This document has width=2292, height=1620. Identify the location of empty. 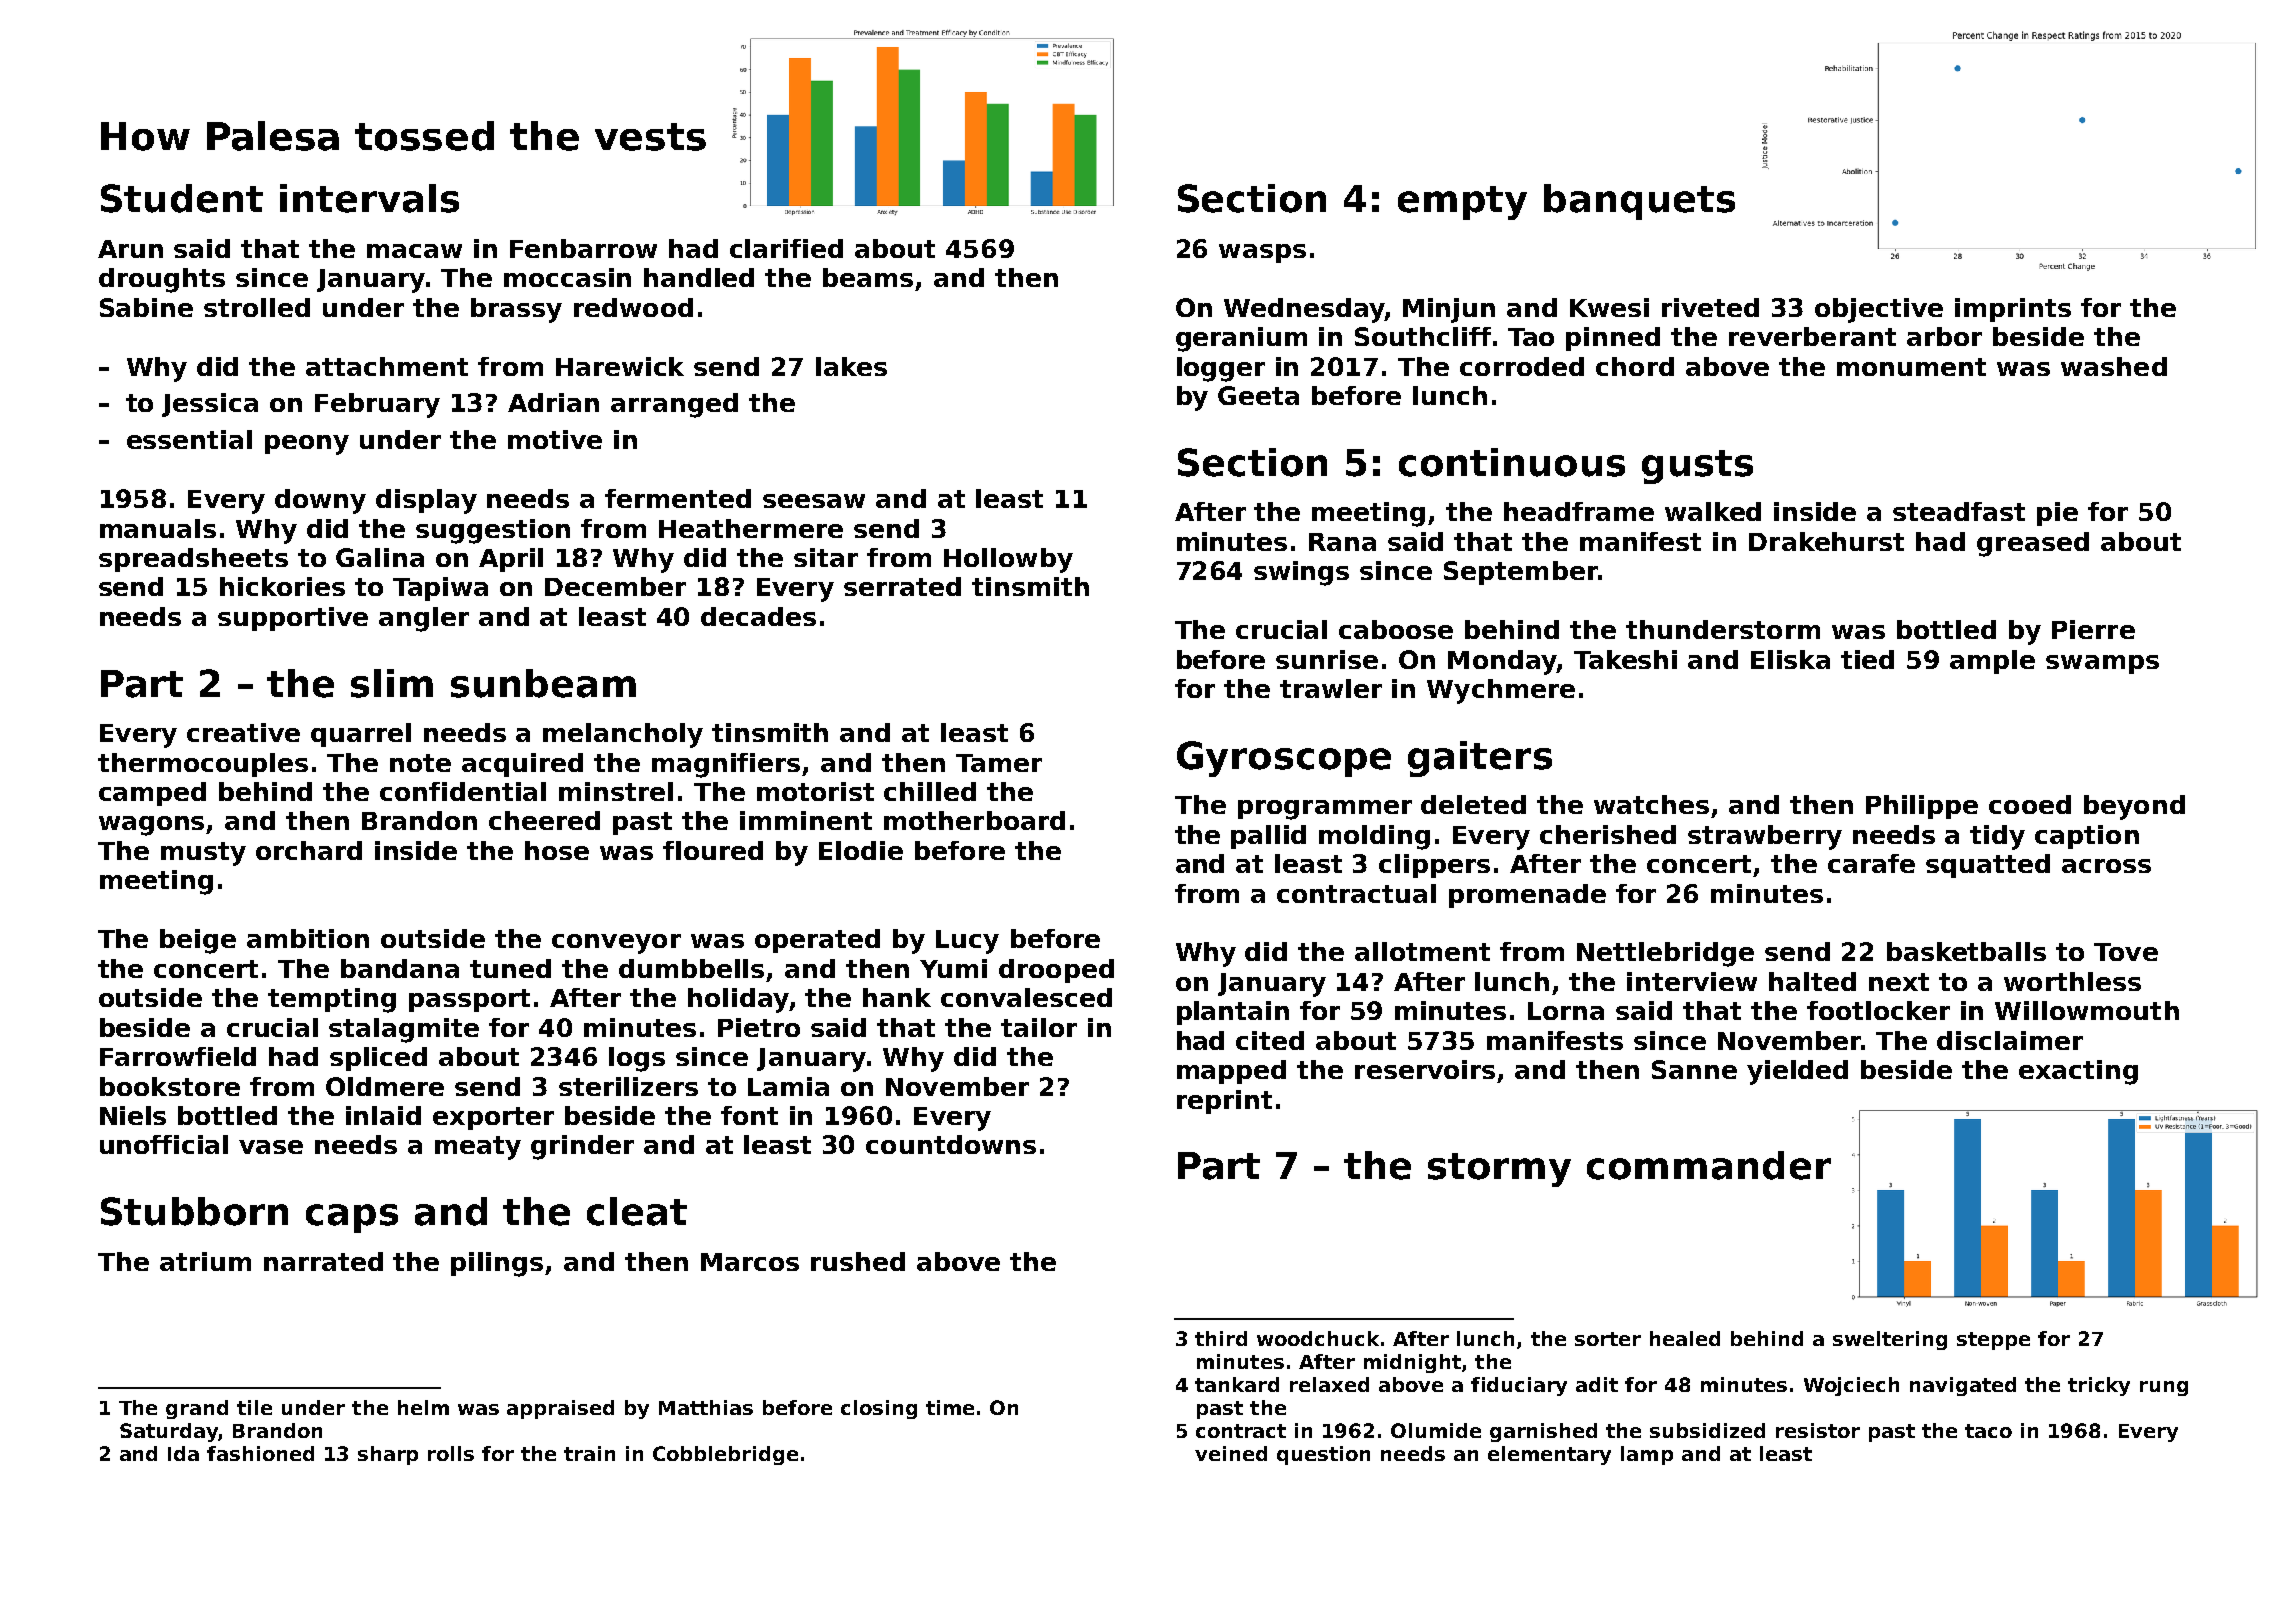
(1462, 203).
